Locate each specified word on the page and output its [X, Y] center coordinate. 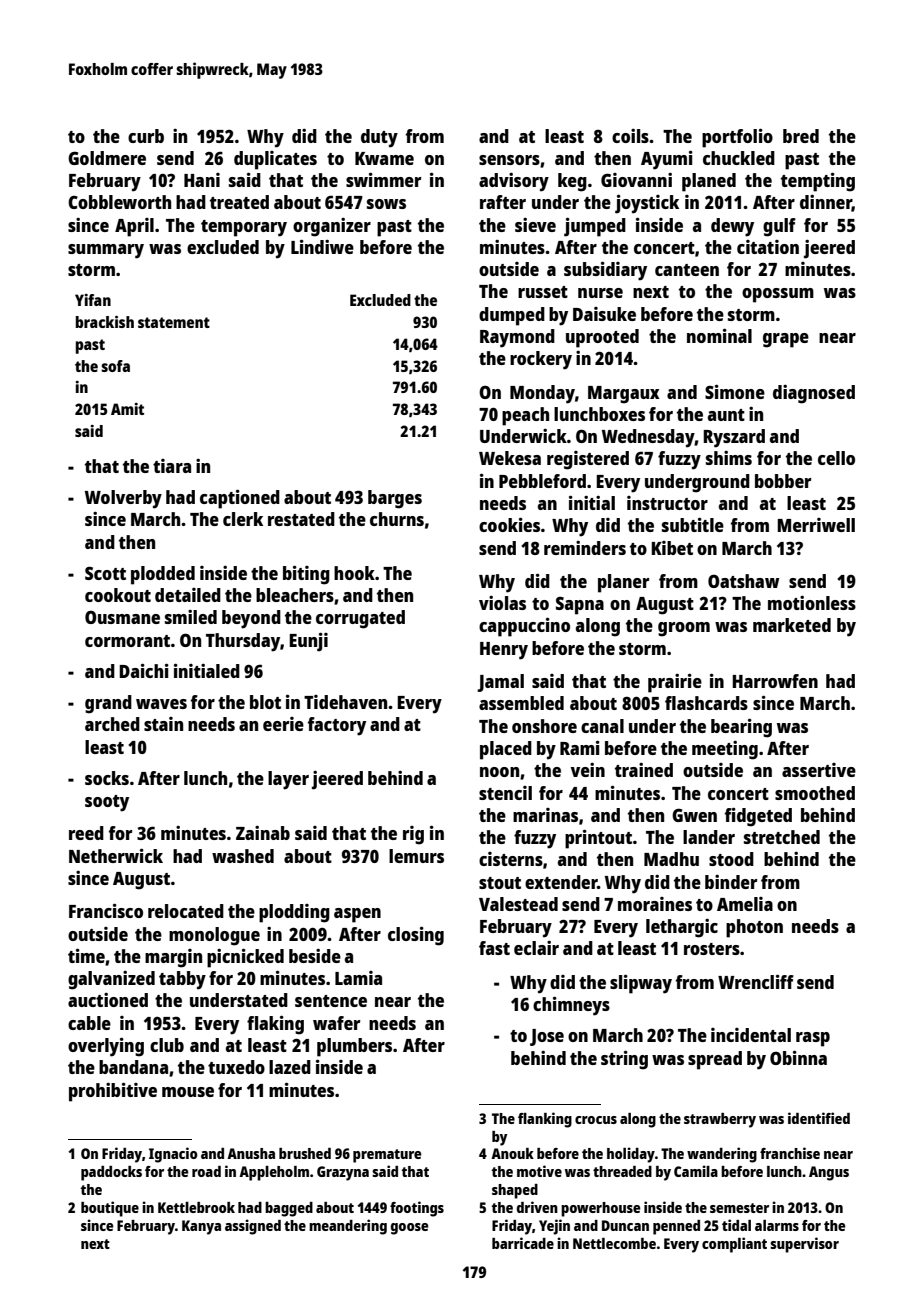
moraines [655, 904]
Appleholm [274, 1173]
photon [754, 928]
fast [494, 948]
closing [416, 936]
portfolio [737, 138]
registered [588, 460]
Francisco [106, 910]
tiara [172, 466]
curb [146, 136]
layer [288, 780]
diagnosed [814, 394]
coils [630, 136]
